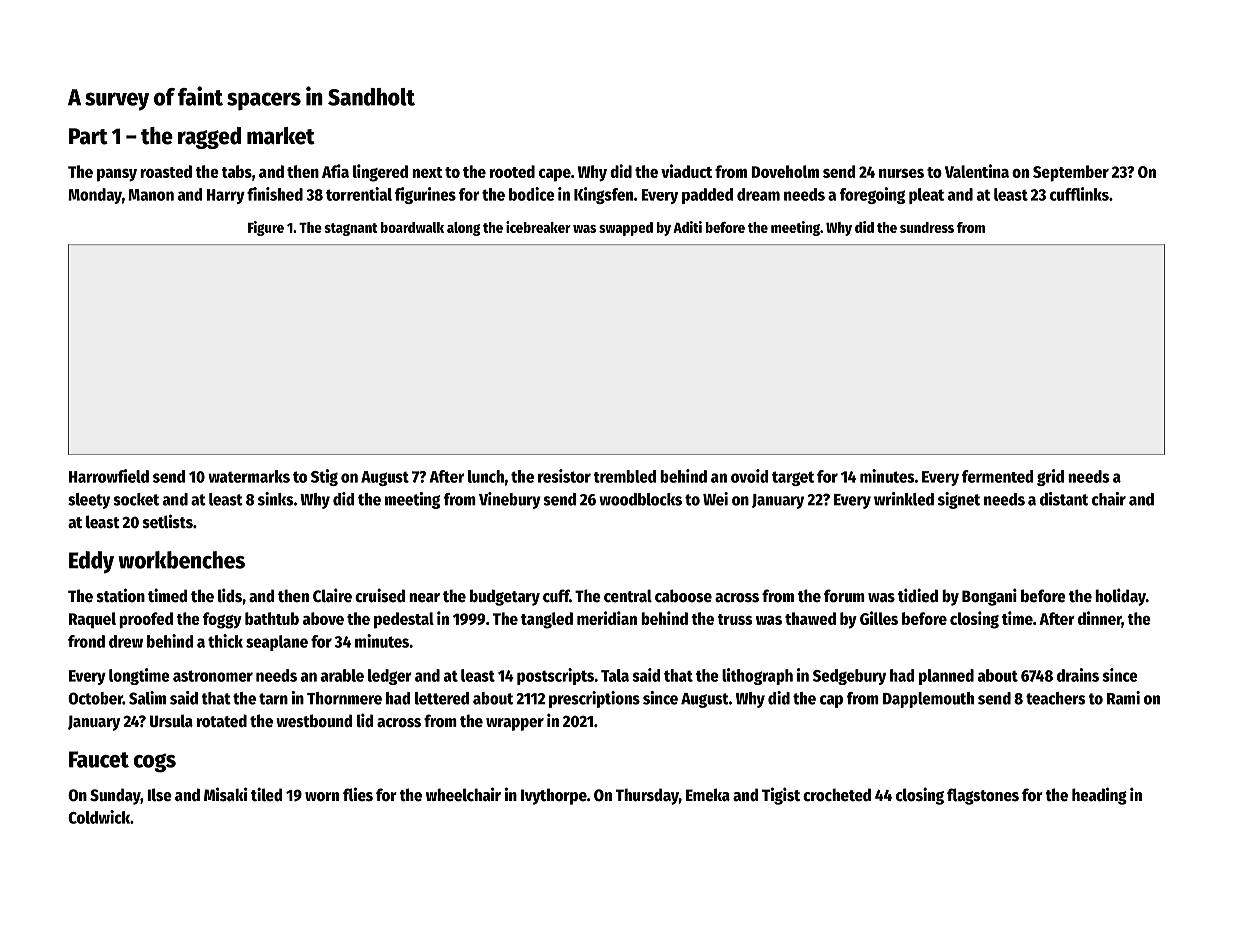 The width and height of the page is (1233, 952). I want to click on lithograph, so click(757, 676).
